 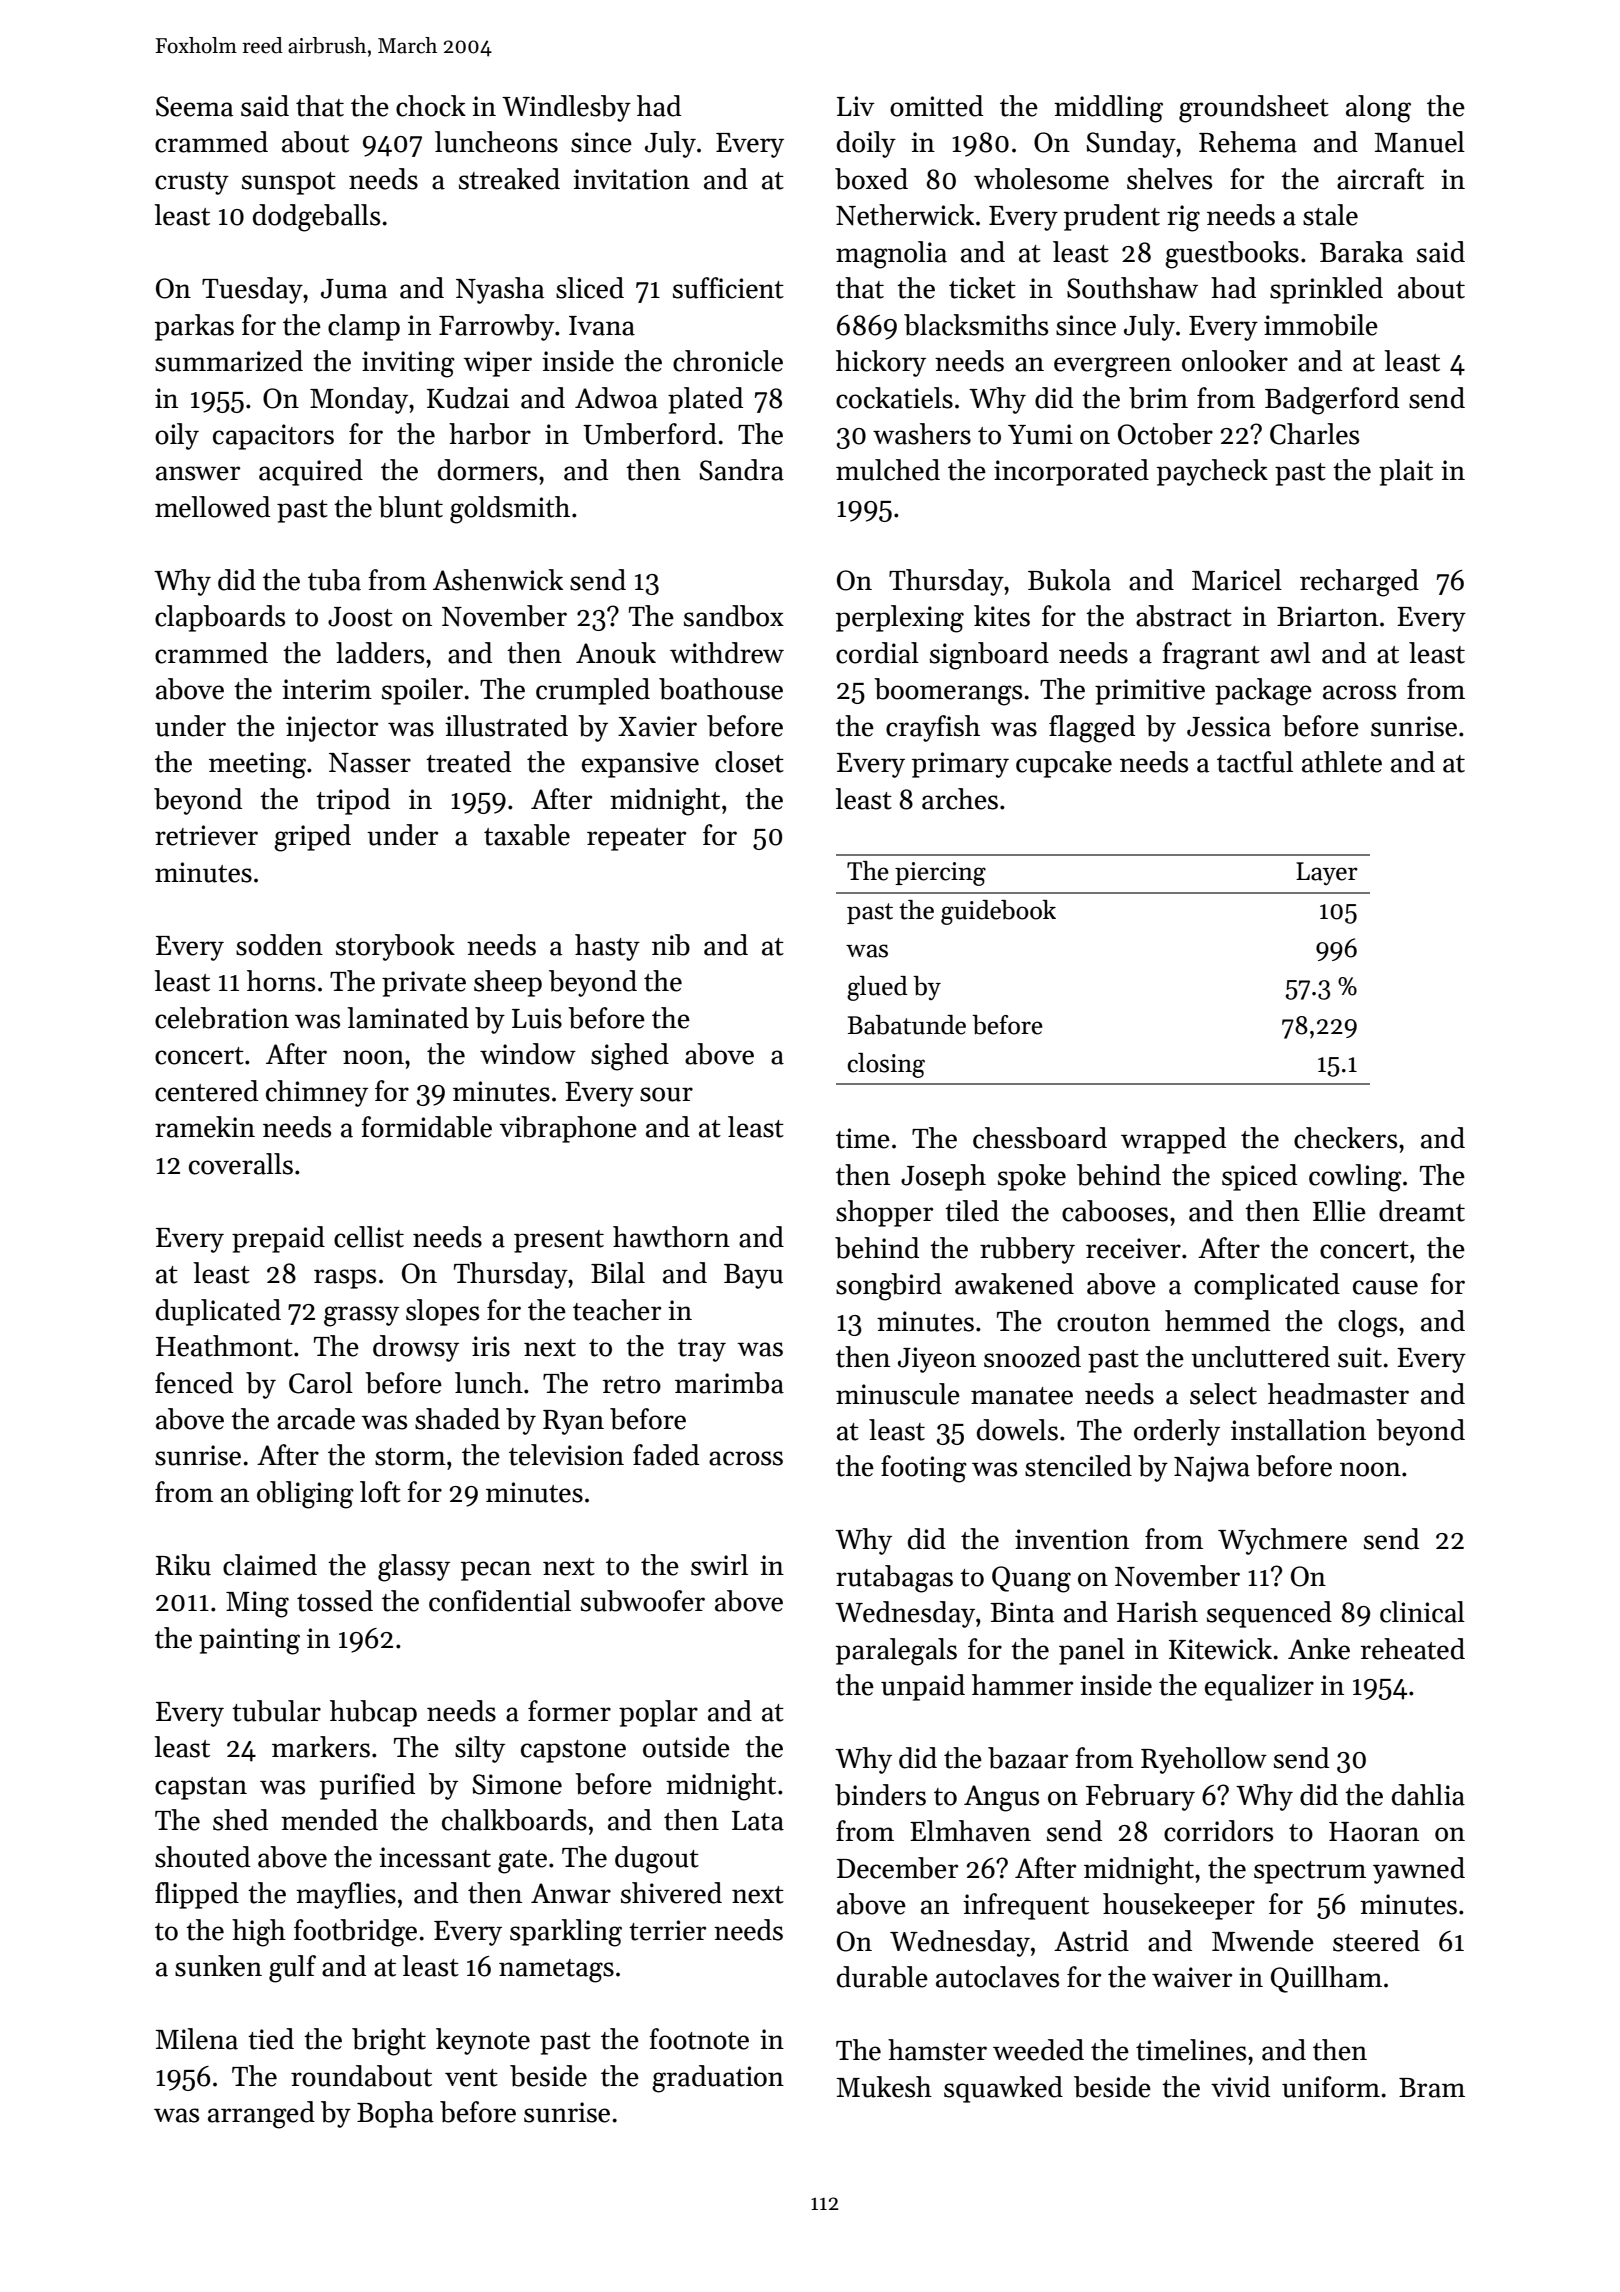 What do you see at coordinates (972, 1211) in the document?
I see `tiled` at bounding box center [972, 1211].
